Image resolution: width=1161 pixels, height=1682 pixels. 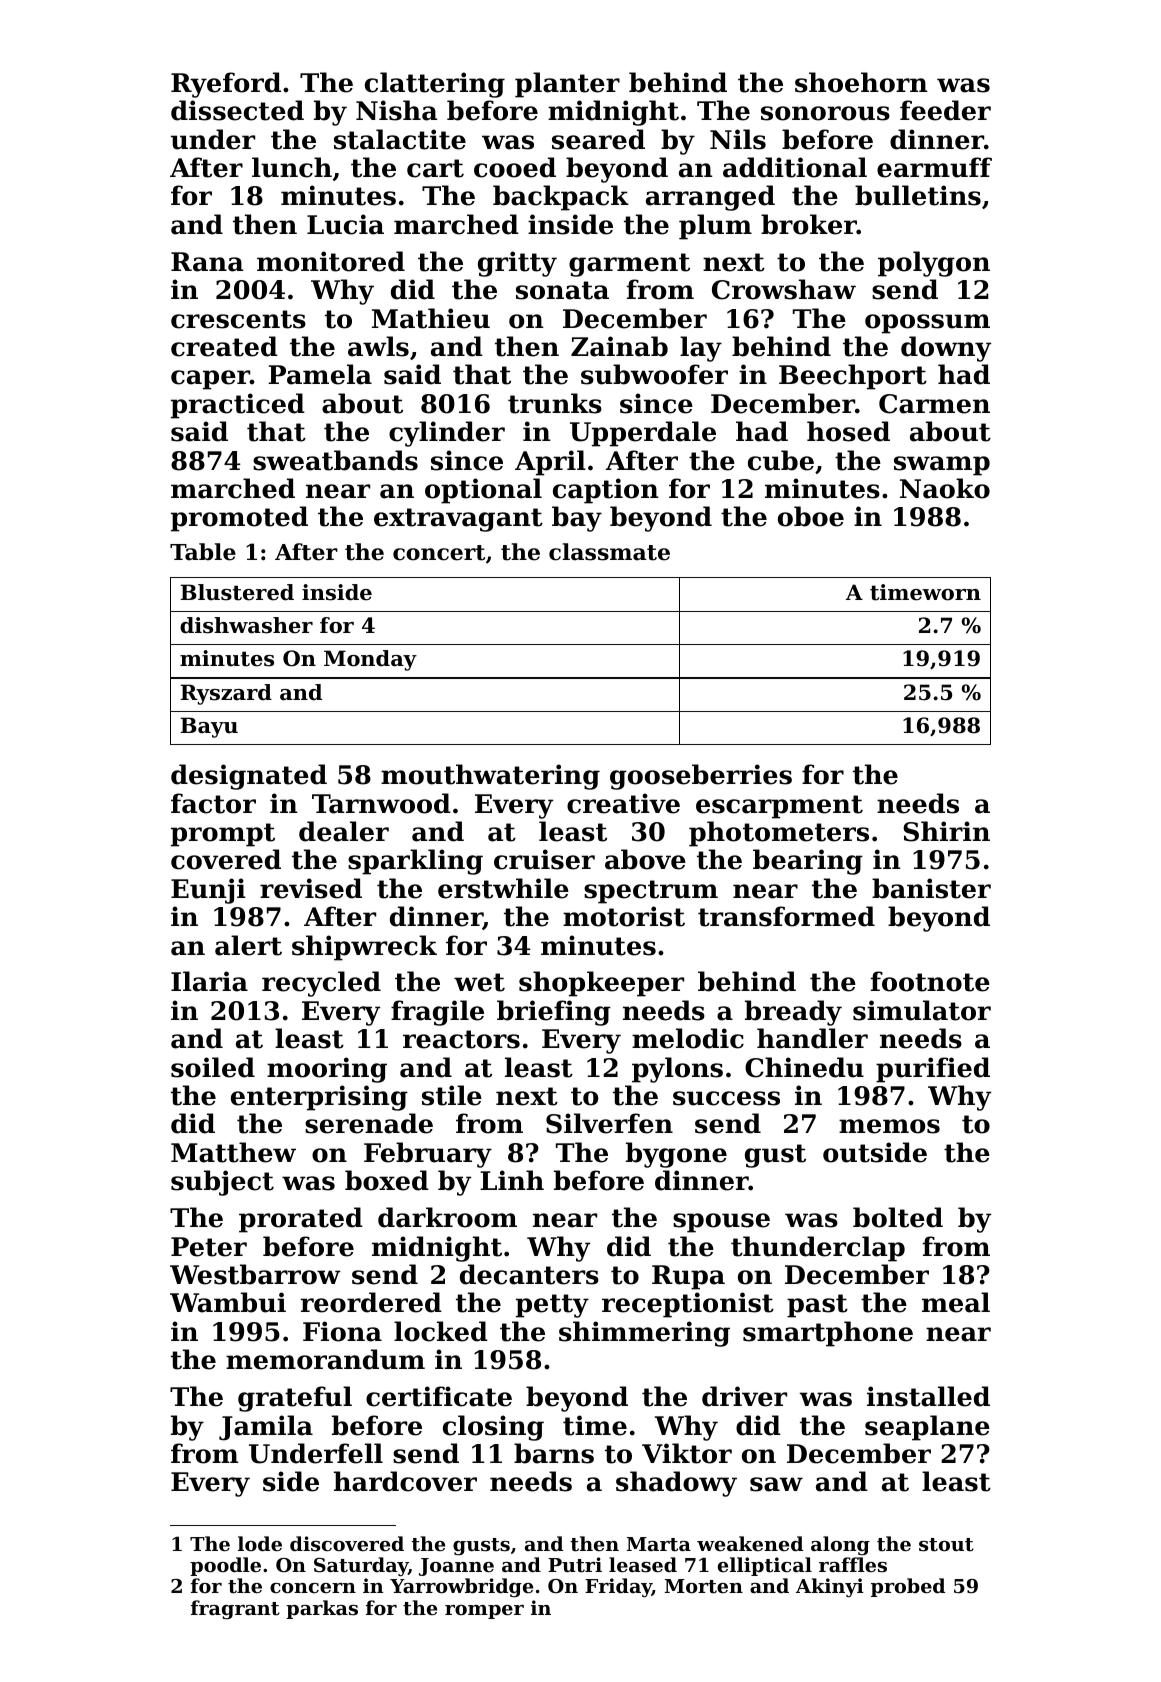 What do you see at coordinates (484, 1612) in the screenshot?
I see `romper` at bounding box center [484, 1612].
